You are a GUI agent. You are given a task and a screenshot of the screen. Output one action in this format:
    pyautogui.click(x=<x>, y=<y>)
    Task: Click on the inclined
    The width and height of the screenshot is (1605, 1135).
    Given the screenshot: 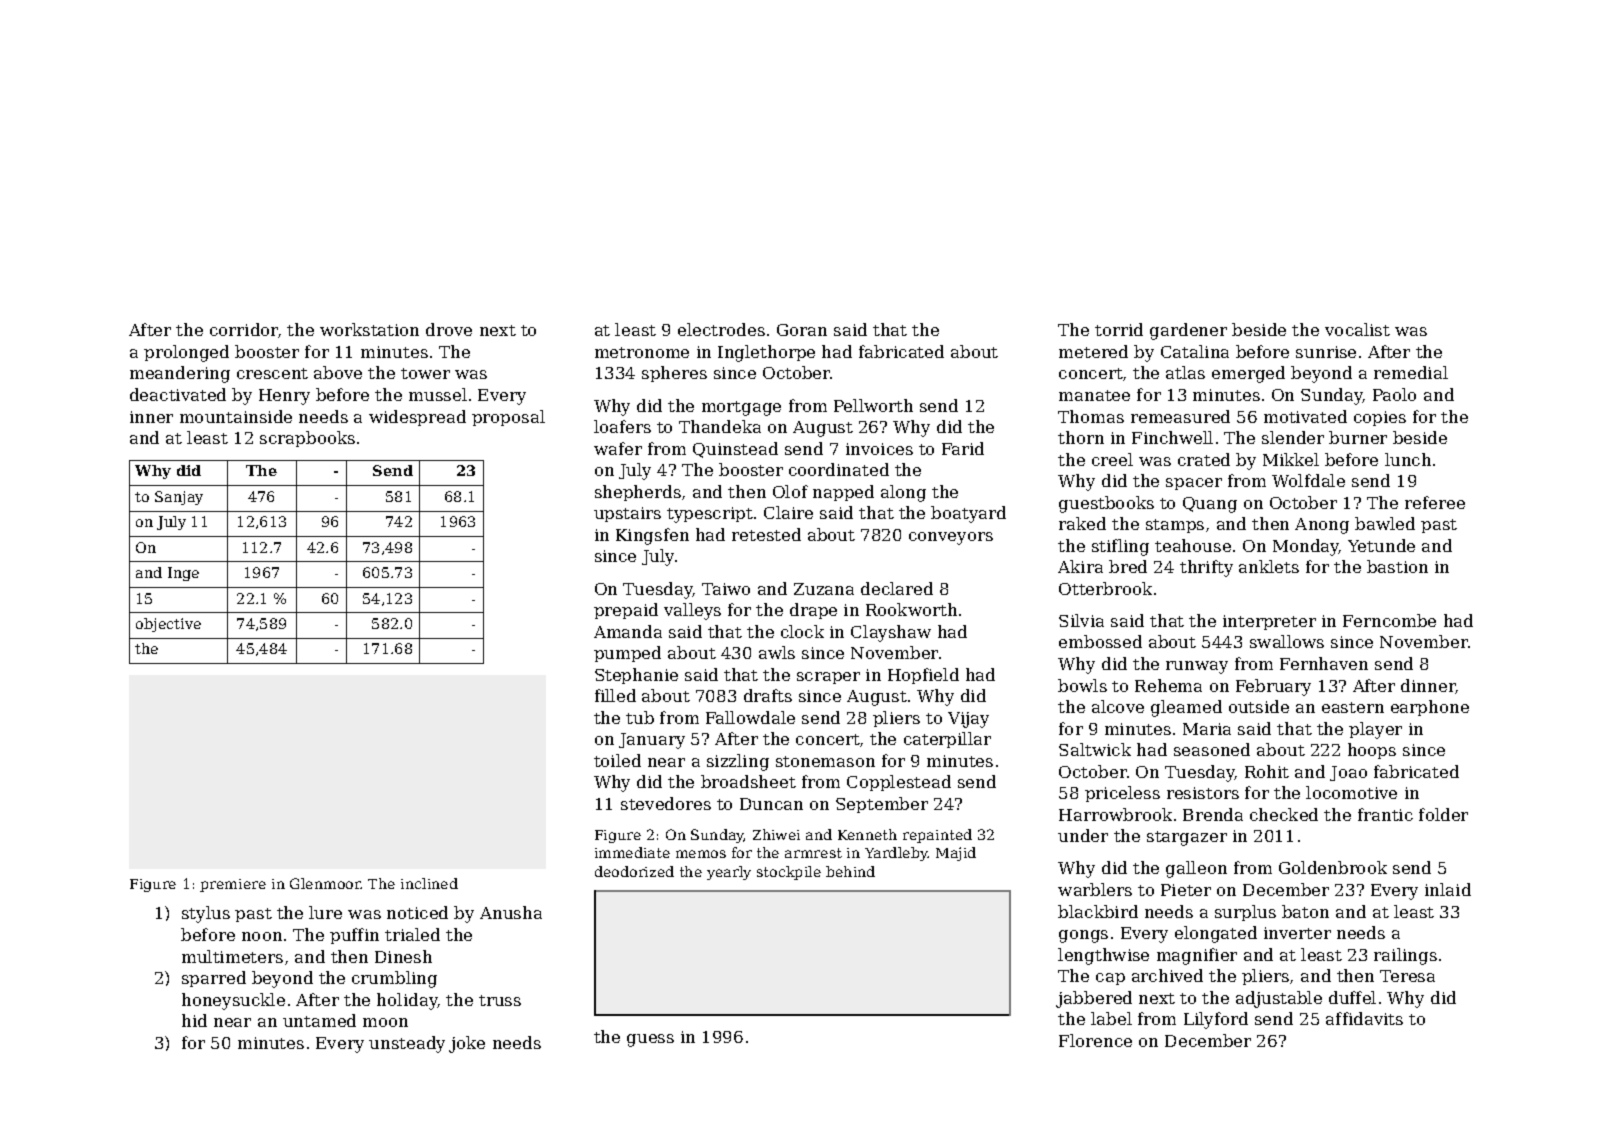 What is the action you would take?
    pyautogui.click(x=429, y=883)
